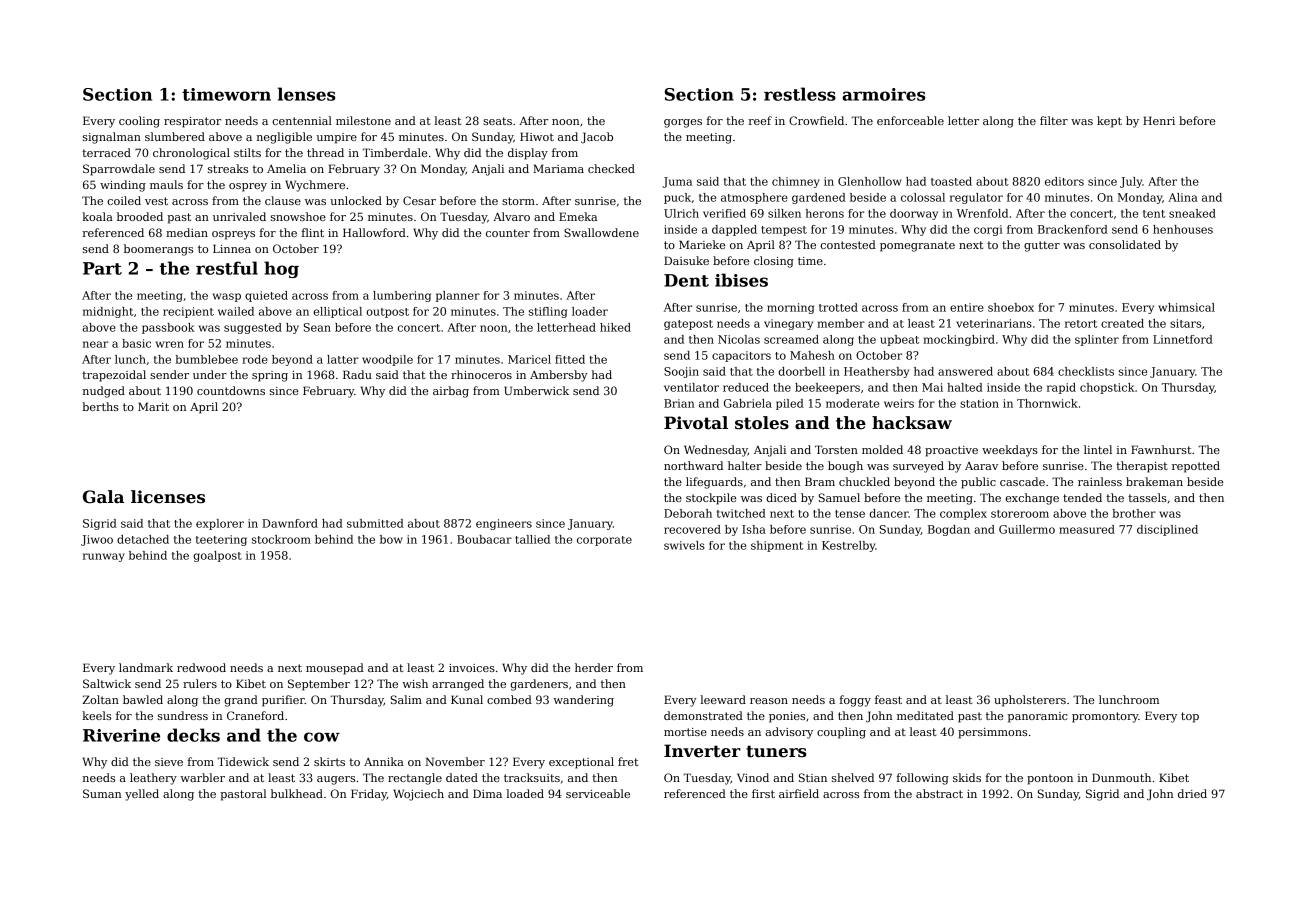 This screenshot has height=924, width=1308. I want to click on countdowns, so click(231, 390).
